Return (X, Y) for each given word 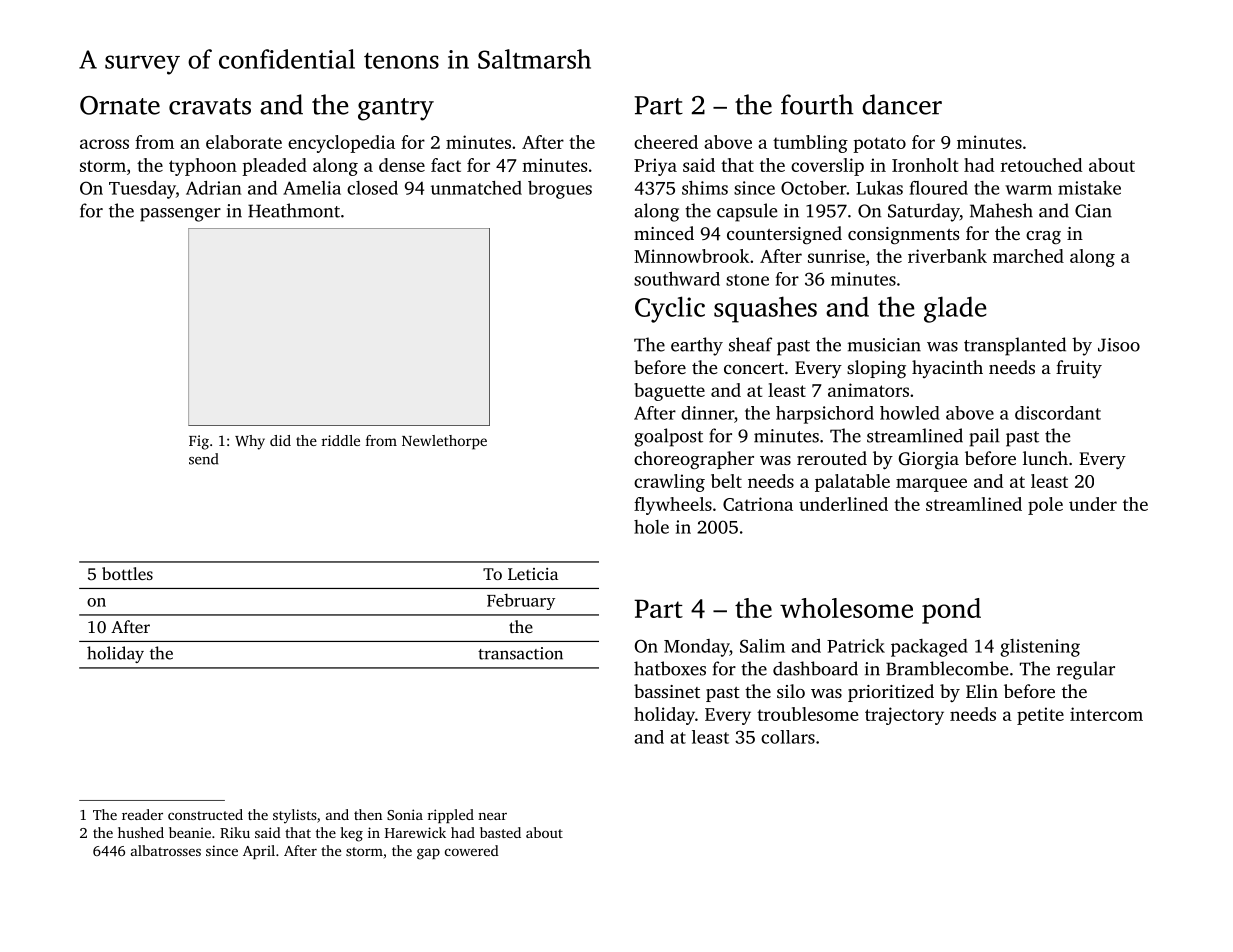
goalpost (668, 437)
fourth (817, 104)
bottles (127, 573)
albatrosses (166, 850)
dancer (902, 104)
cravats (210, 106)
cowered (472, 850)
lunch (1045, 458)
